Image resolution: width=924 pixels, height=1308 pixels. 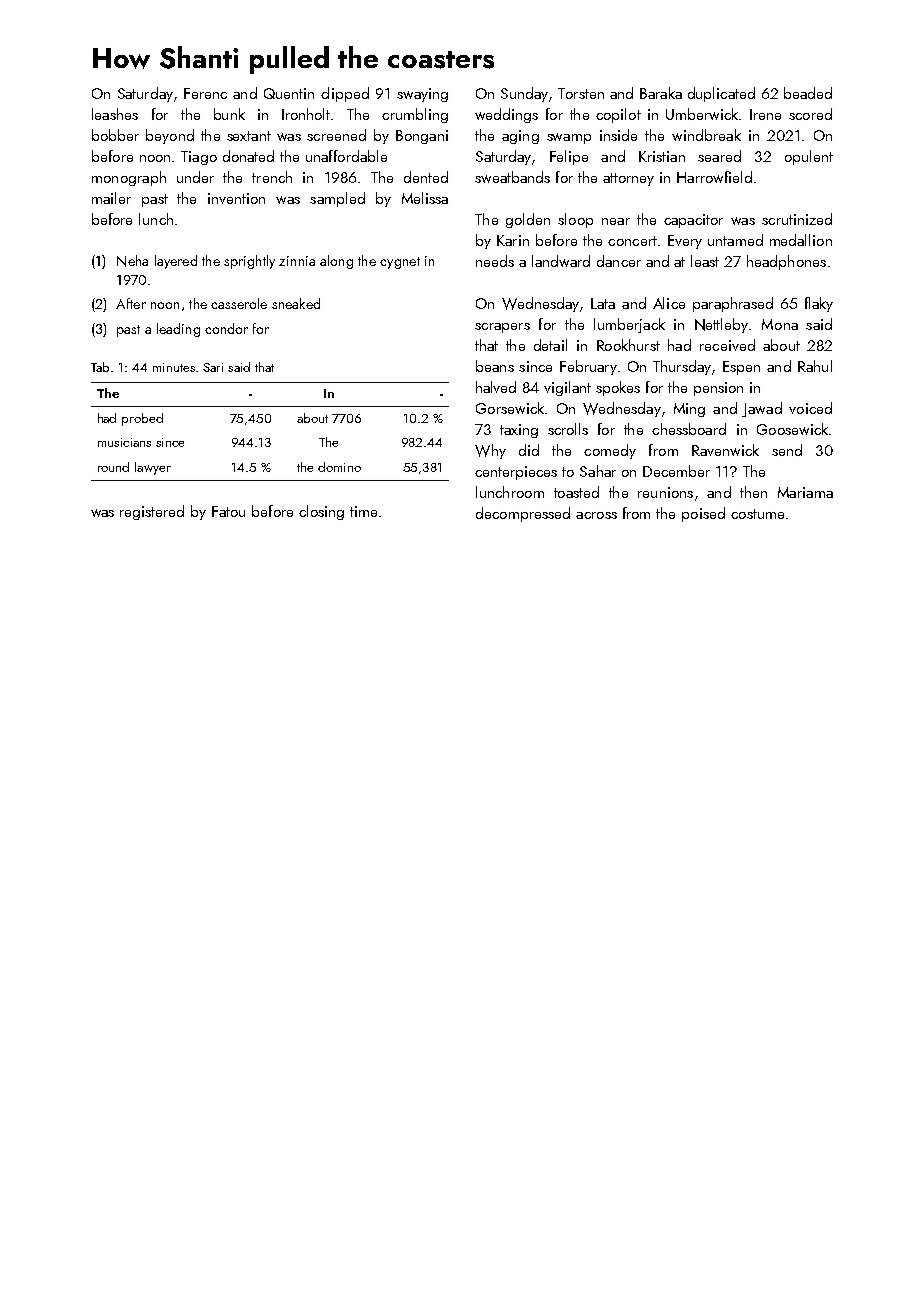 What do you see at coordinates (495, 366) in the image?
I see `beans` at bounding box center [495, 366].
